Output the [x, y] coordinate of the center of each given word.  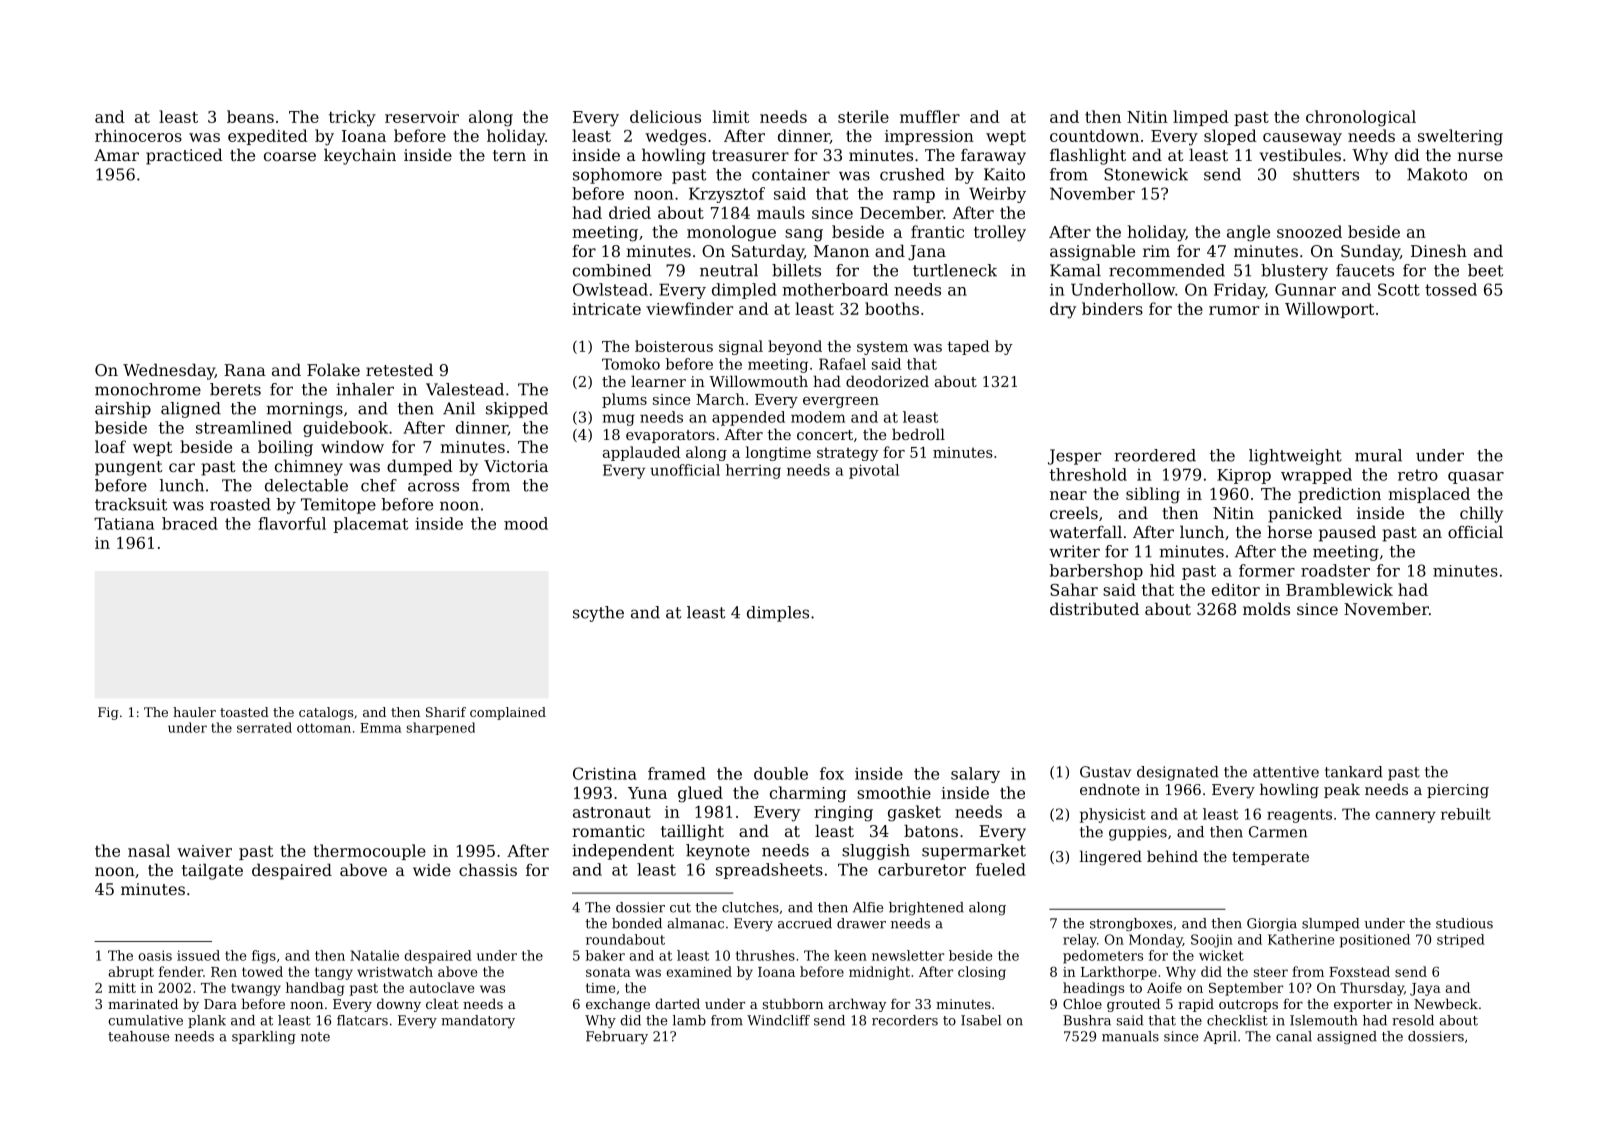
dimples [778, 614]
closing [982, 973]
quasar [1476, 478]
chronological [1361, 118]
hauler [194, 712]
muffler [930, 116]
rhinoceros [138, 135]
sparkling [264, 1037]
